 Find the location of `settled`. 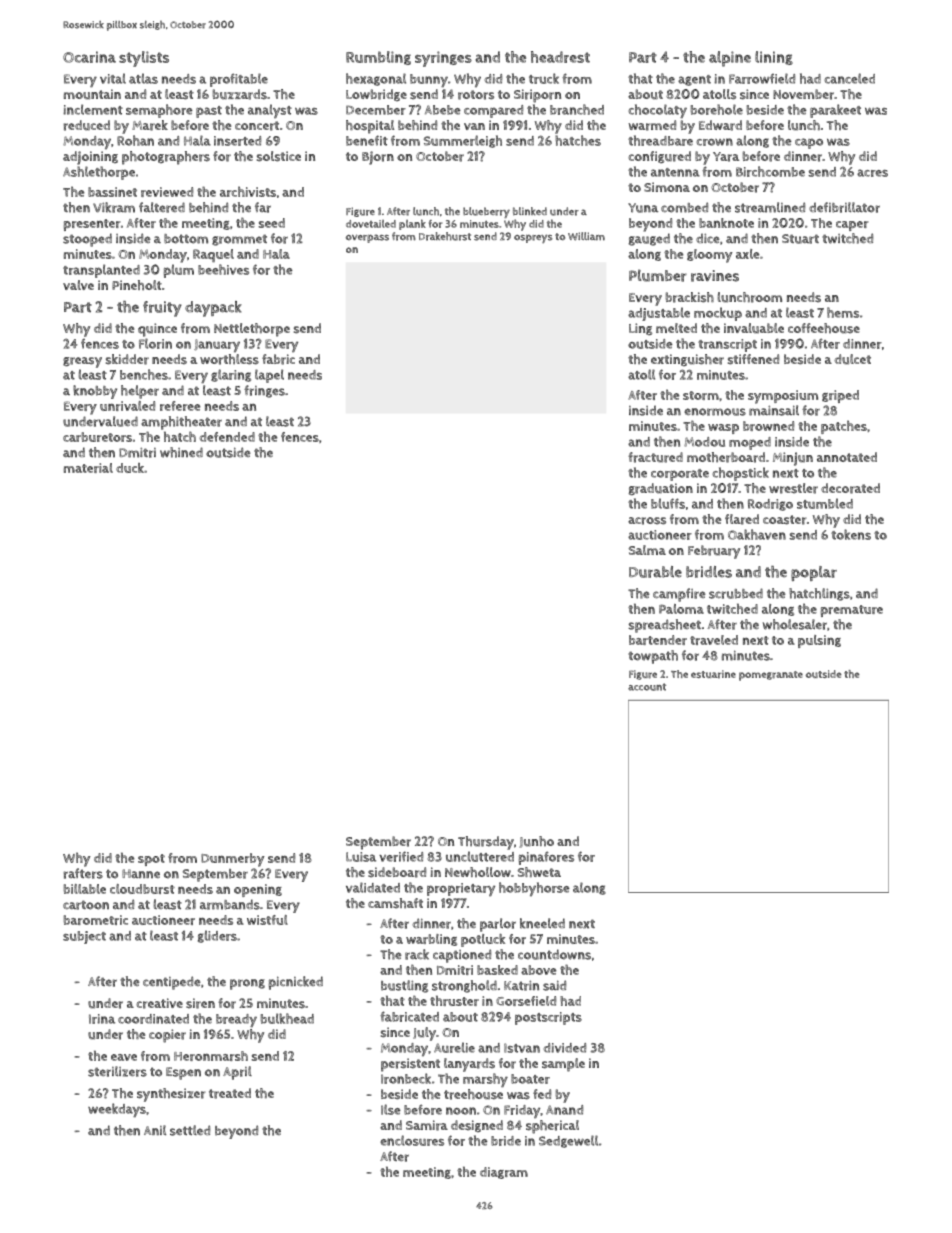

settled is located at coordinates (190, 1130).
